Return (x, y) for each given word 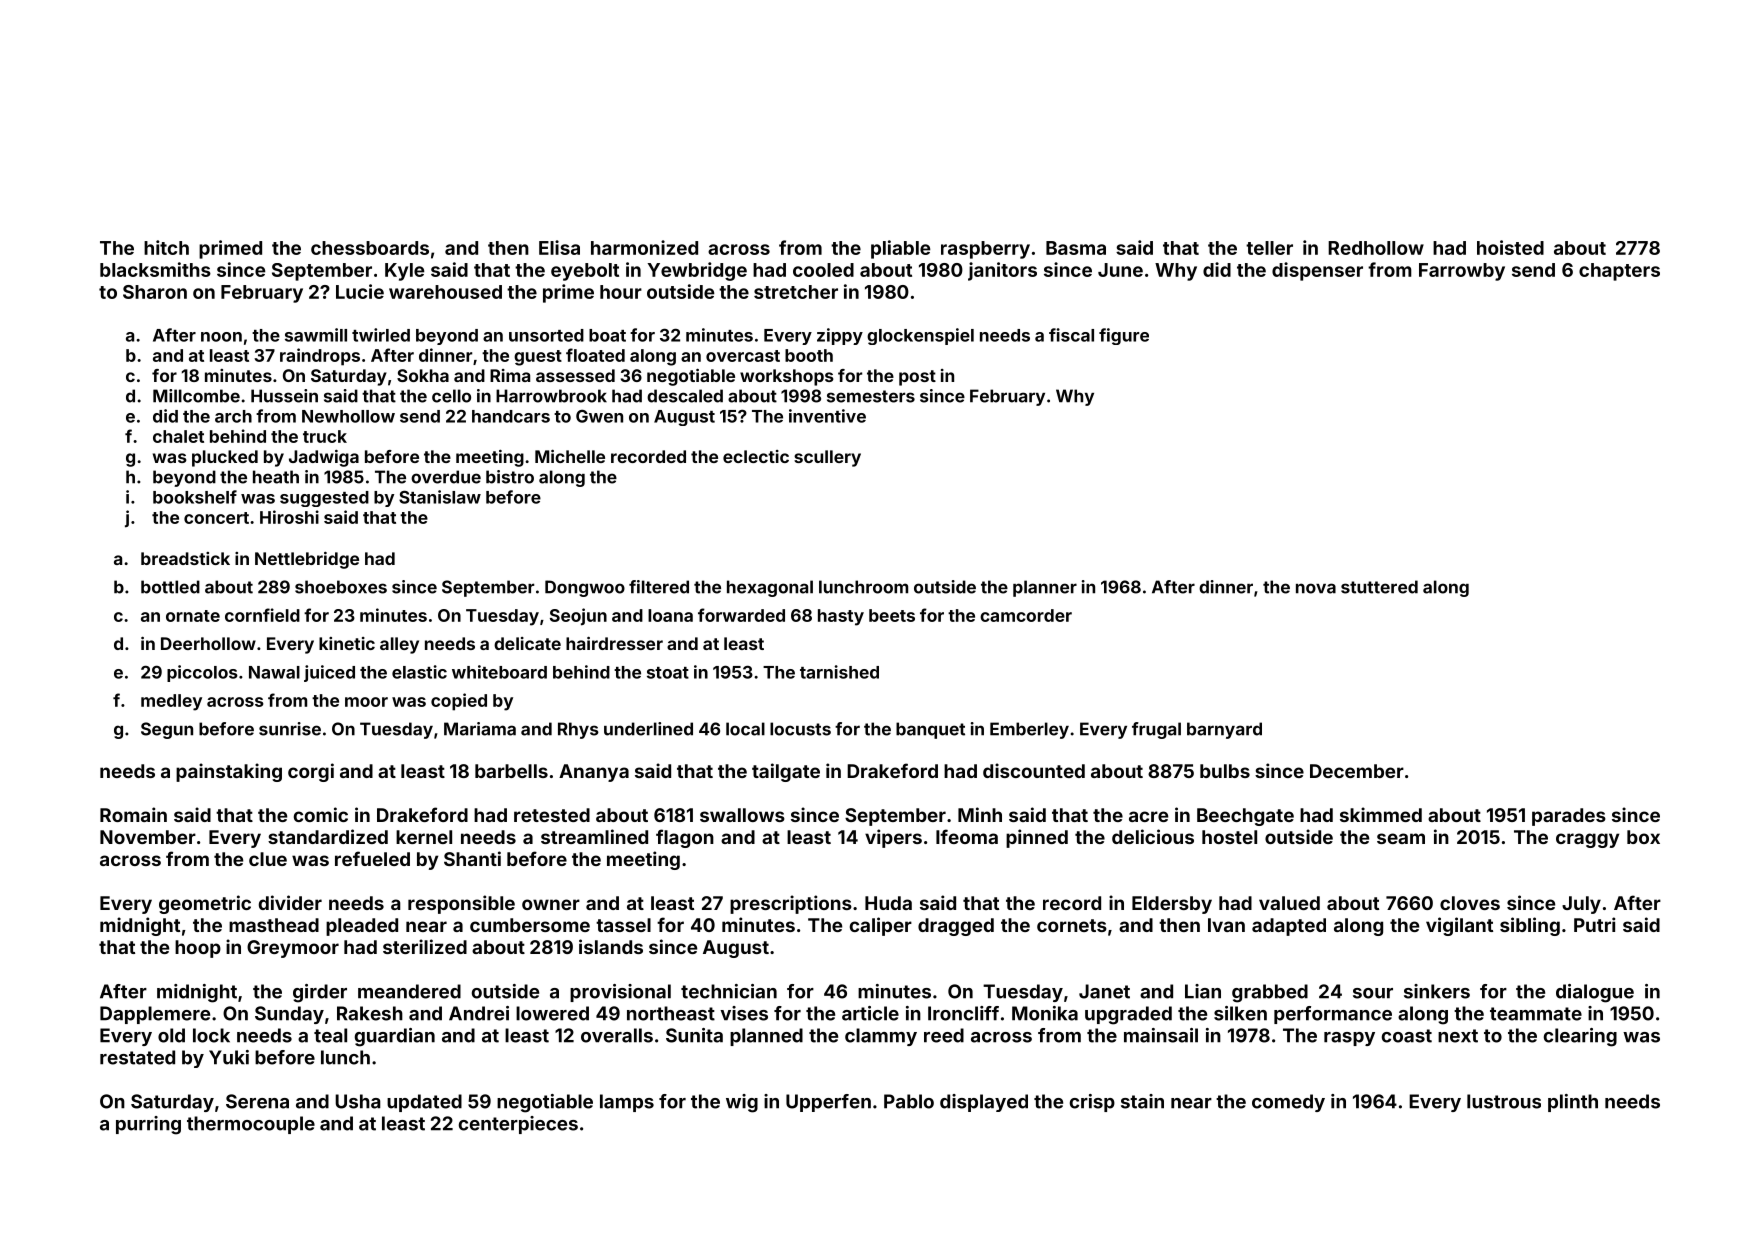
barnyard (1224, 730)
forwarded (741, 615)
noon (221, 337)
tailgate (786, 772)
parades (1569, 817)
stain (1142, 1101)
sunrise (290, 729)
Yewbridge (697, 271)
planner (1045, 588)
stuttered (1379, 587)
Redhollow (1376, 248)
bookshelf (195, 497)
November (148, 837)
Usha (358, 1101)
